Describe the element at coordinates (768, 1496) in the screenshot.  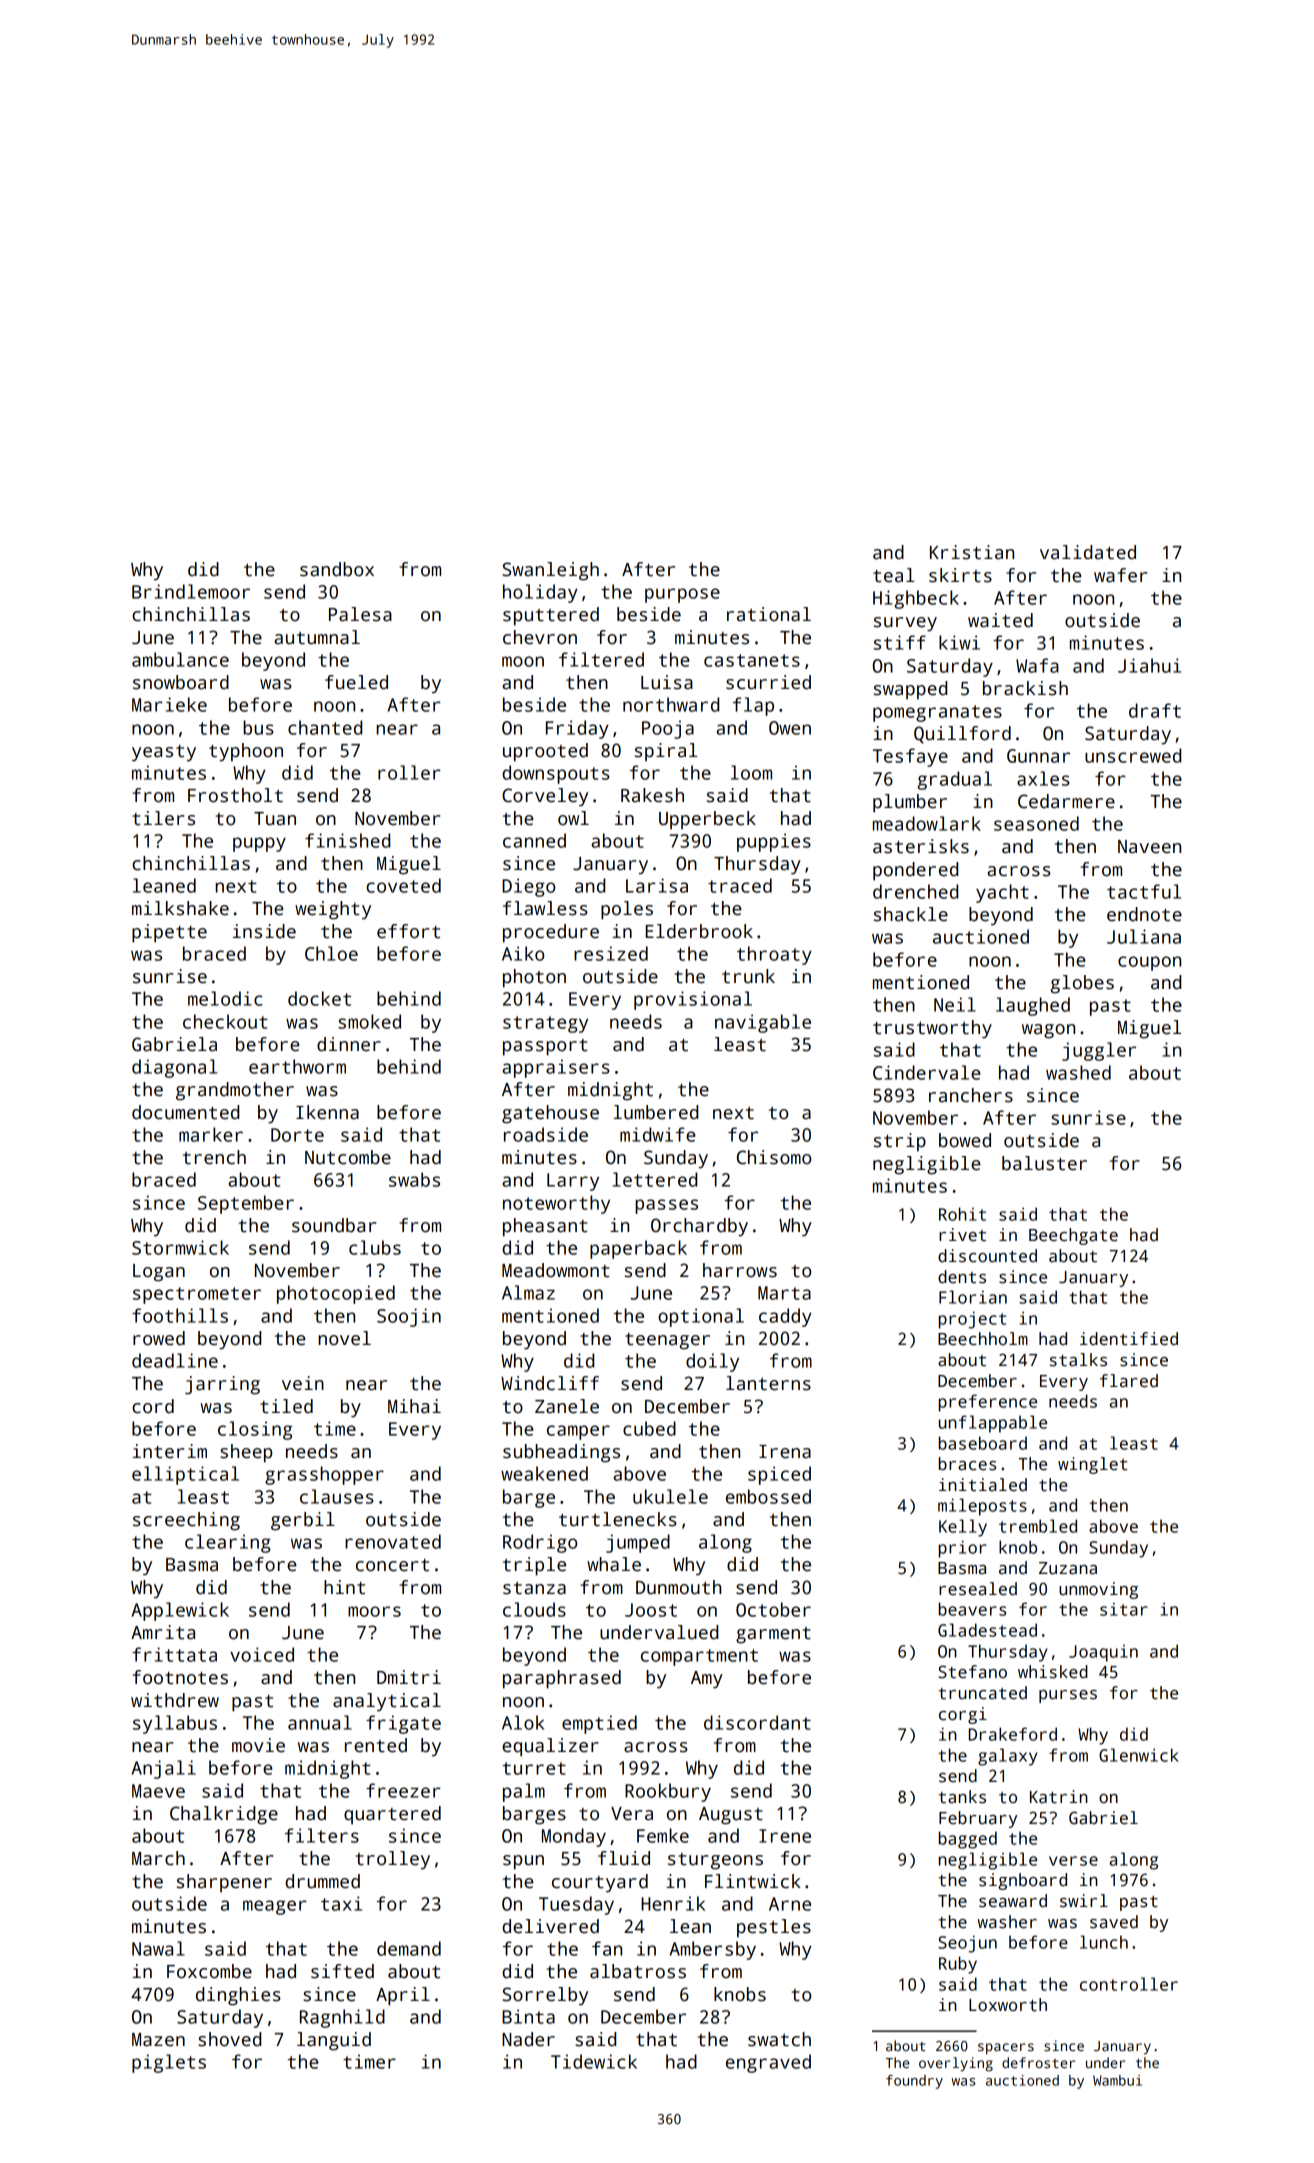
I see `embossed` at that location.
